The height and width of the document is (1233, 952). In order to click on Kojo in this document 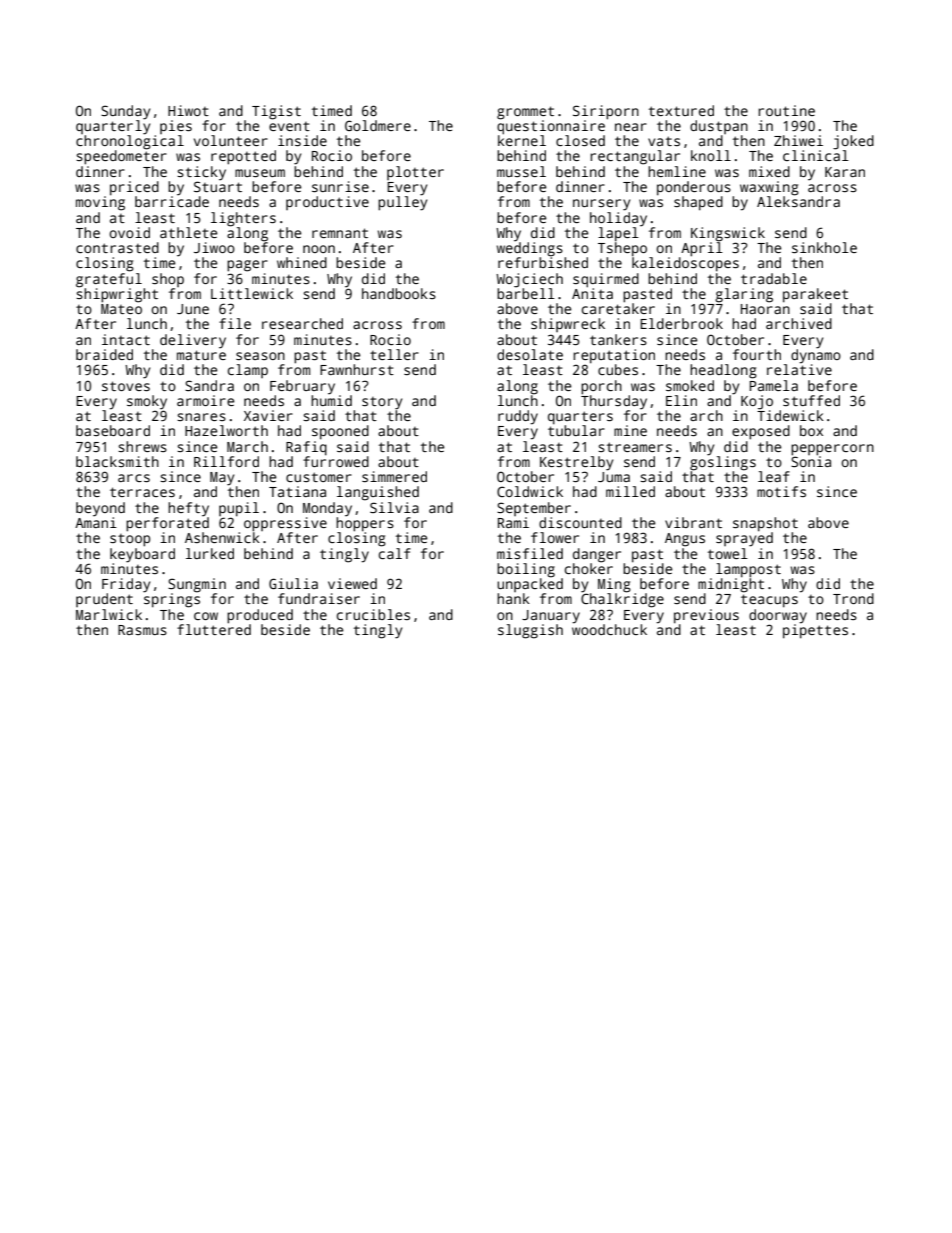, I will do `click(757, 402)`.
